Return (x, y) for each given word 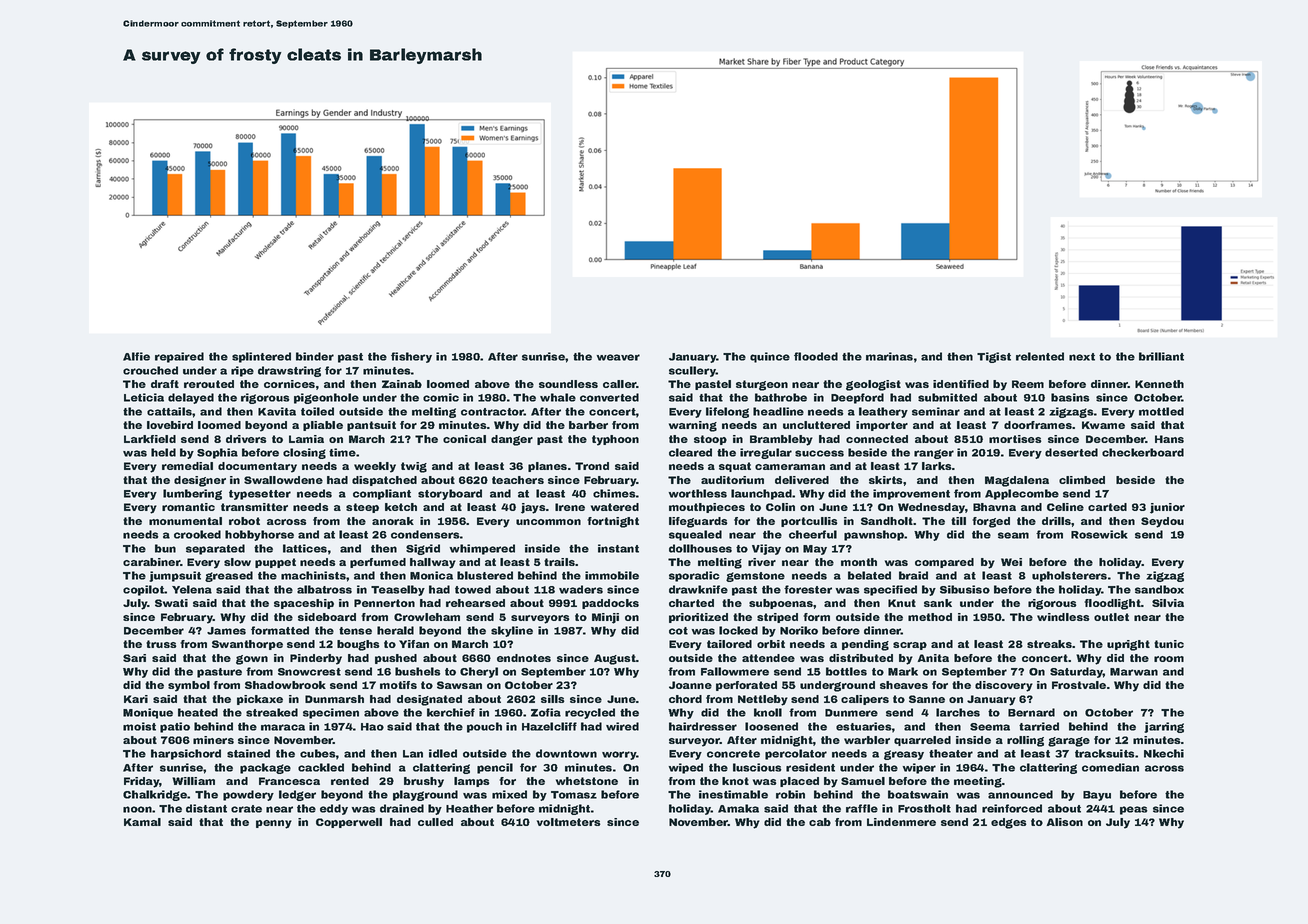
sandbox (1159, 589)
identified (961, 384)
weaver (618, 357)
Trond (592, 466)
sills (553, 699)
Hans (1169, 439)
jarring (1164, 727)
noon (137, 809)
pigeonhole (326, 398)
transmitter (254, 507)
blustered (485, 575)
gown (252, 660)
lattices (305, 548)
